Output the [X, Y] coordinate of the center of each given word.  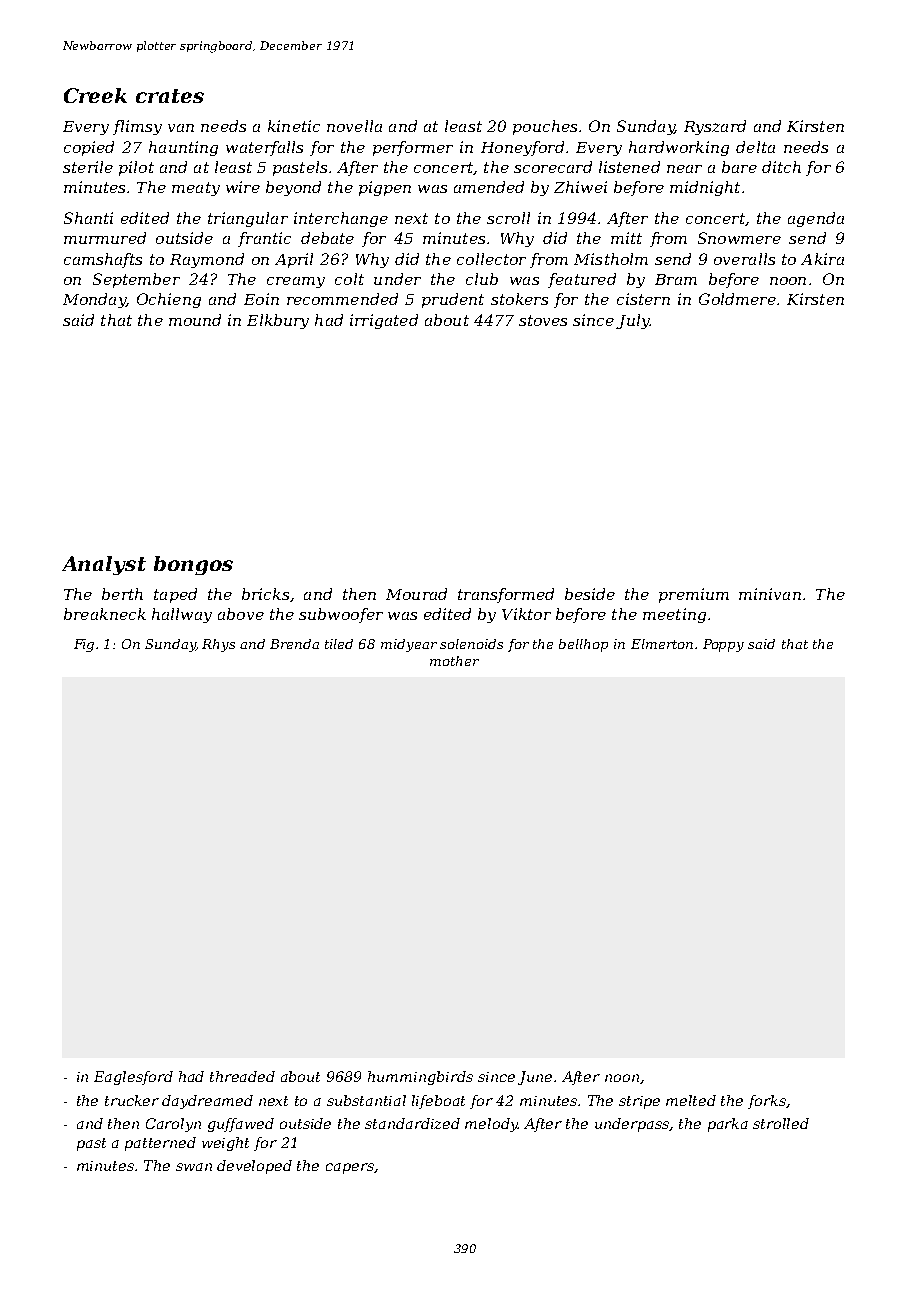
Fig [84, 645]
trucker [132, 1100]
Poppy [723, 645]
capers [350, 1168]
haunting [183, 148]
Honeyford [522, 148]
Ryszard [715, 127]
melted [691, 1100]
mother [454, 661]
